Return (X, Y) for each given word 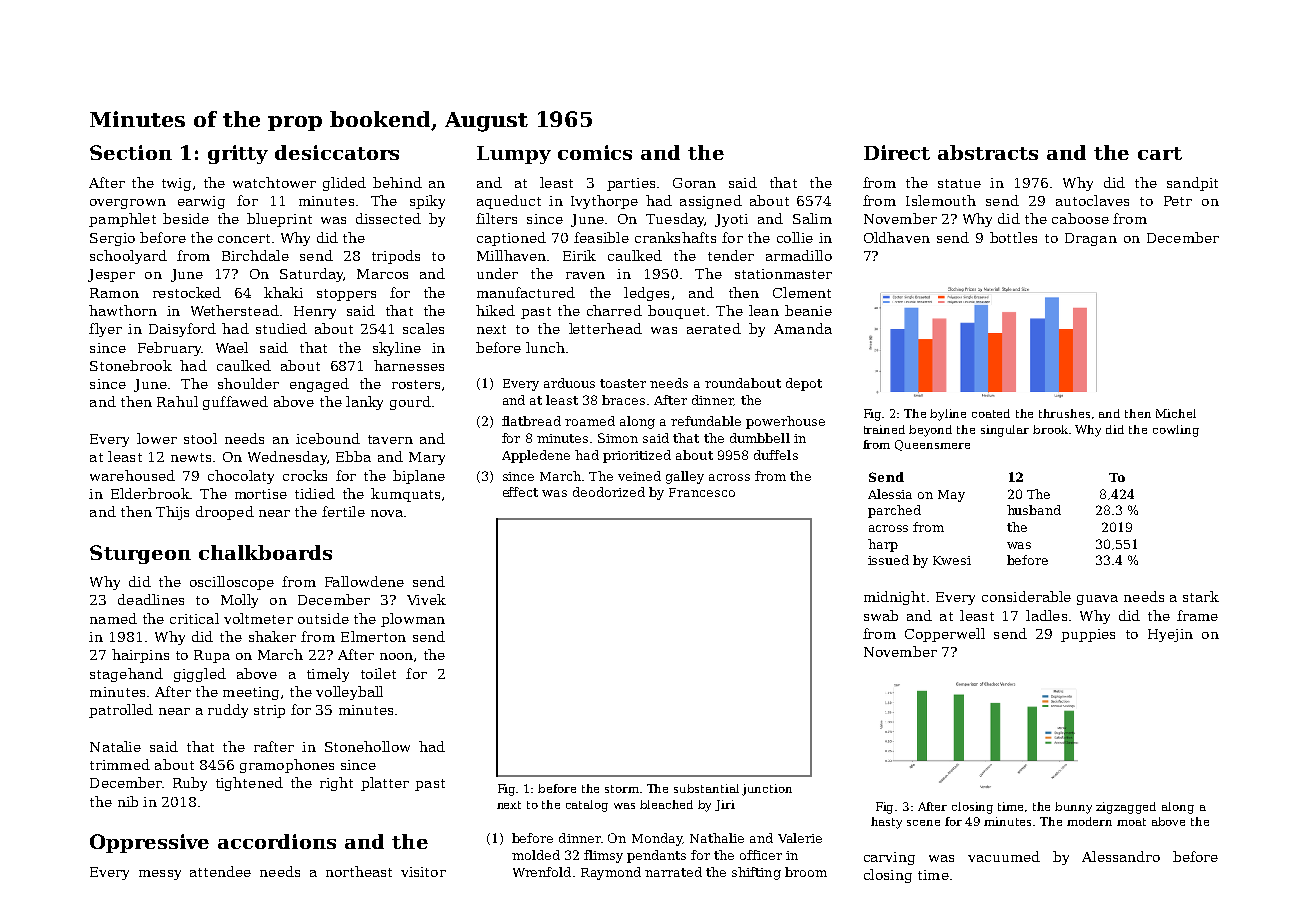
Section (131, 152)
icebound (328, 438)
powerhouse (785, 422)
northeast (359, 871)
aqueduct (509, 202)
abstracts (988, 152)
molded (536, 855)
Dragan (1091, 239)
